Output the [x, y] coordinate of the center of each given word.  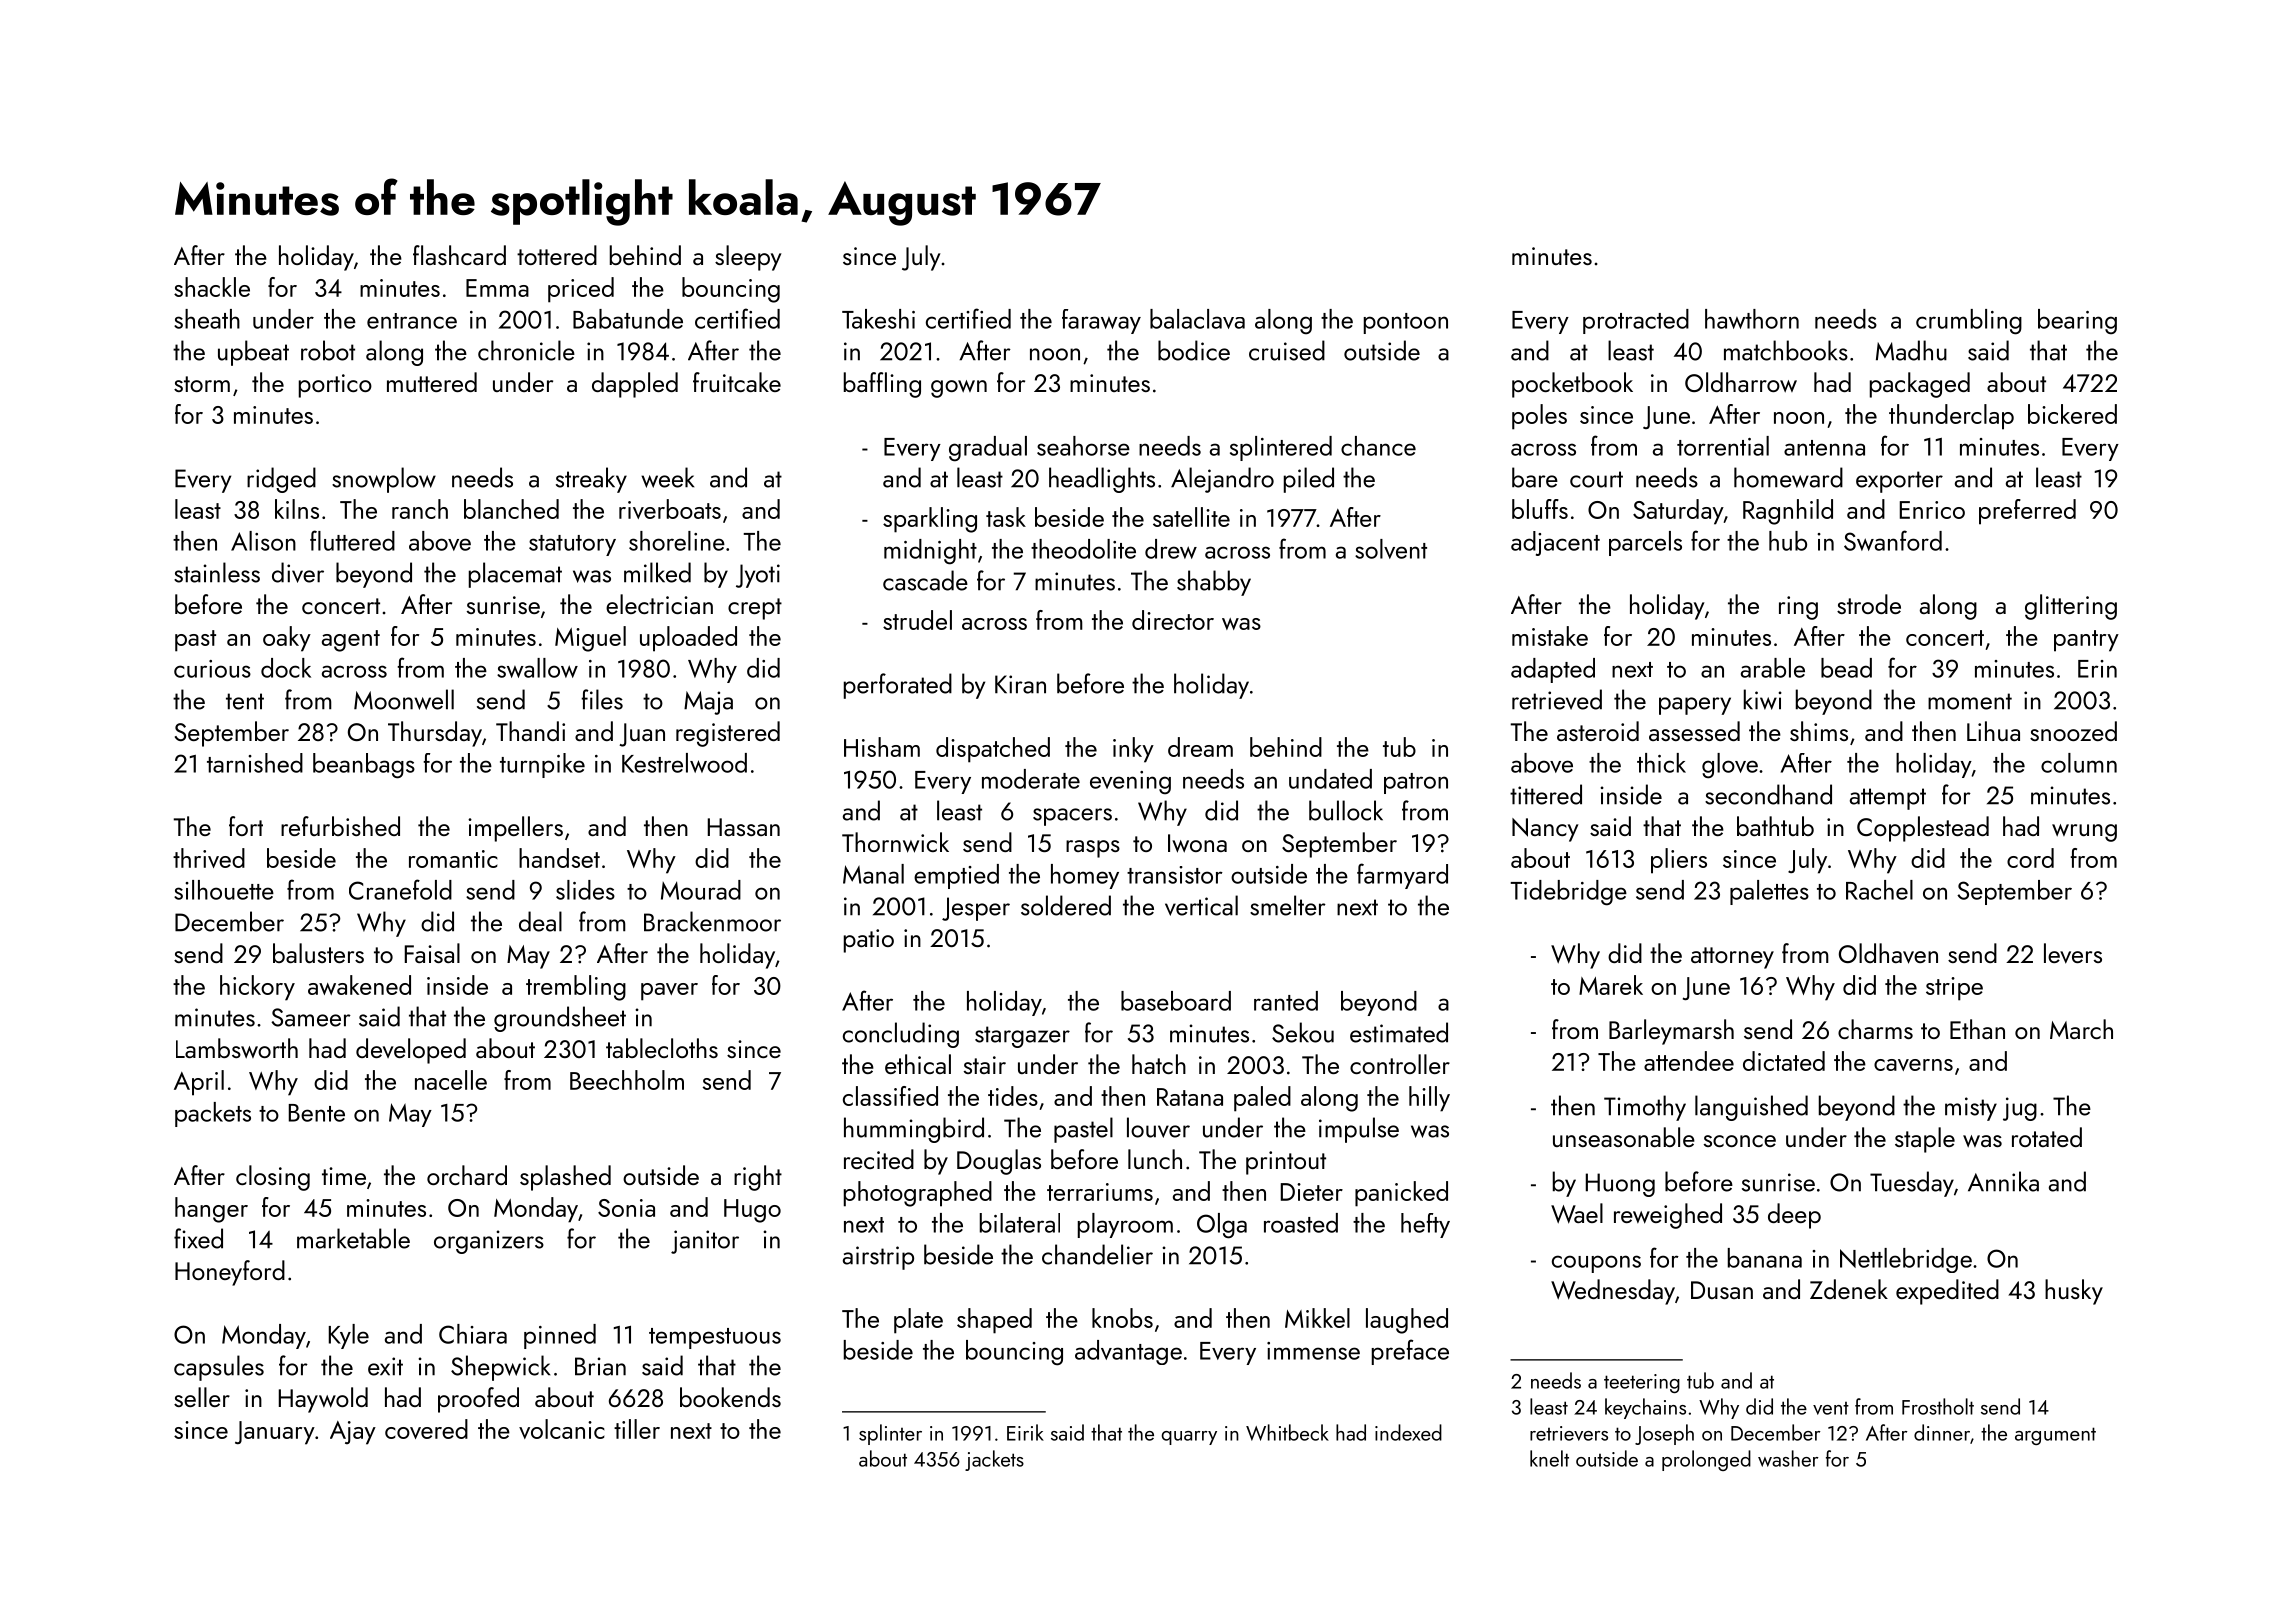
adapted [1553, 670]
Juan [642, 735]
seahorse [1083, 446]
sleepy [748, 258]
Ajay [353, 1433]
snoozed [2073, 731]
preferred [2027, 512]
